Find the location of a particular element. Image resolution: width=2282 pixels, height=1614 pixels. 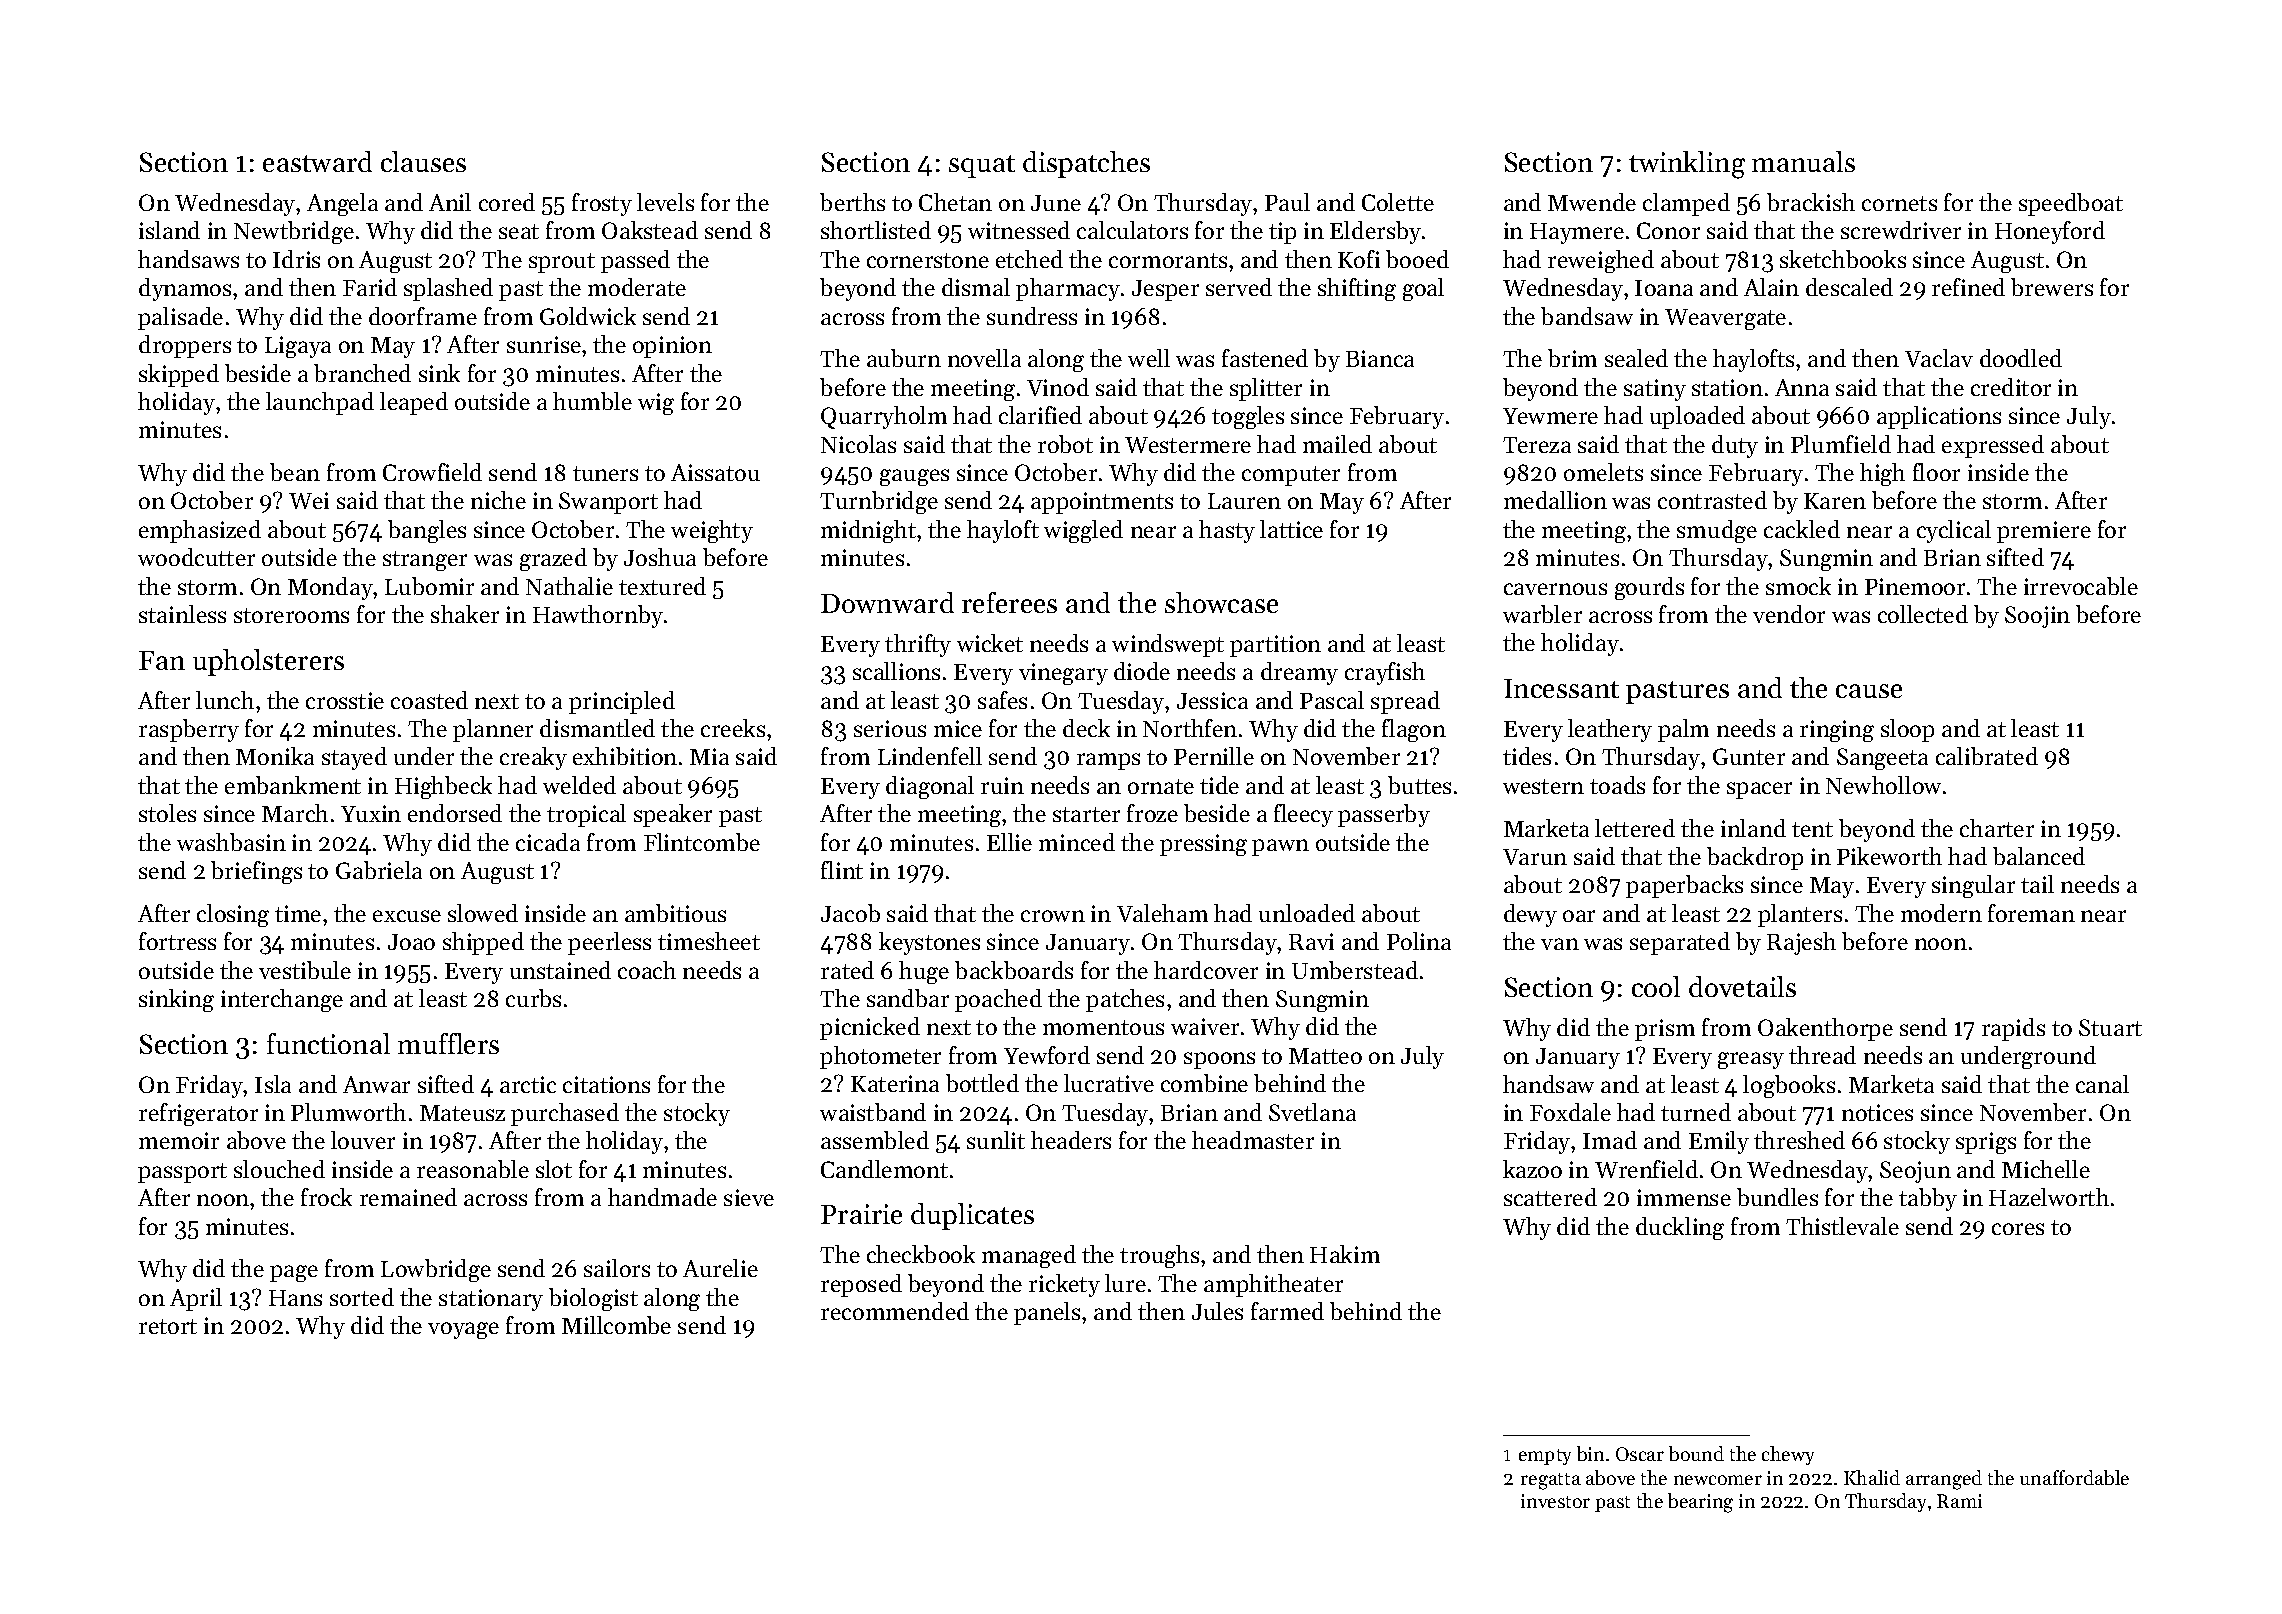

slowed is located at coordinates (483, 913).
